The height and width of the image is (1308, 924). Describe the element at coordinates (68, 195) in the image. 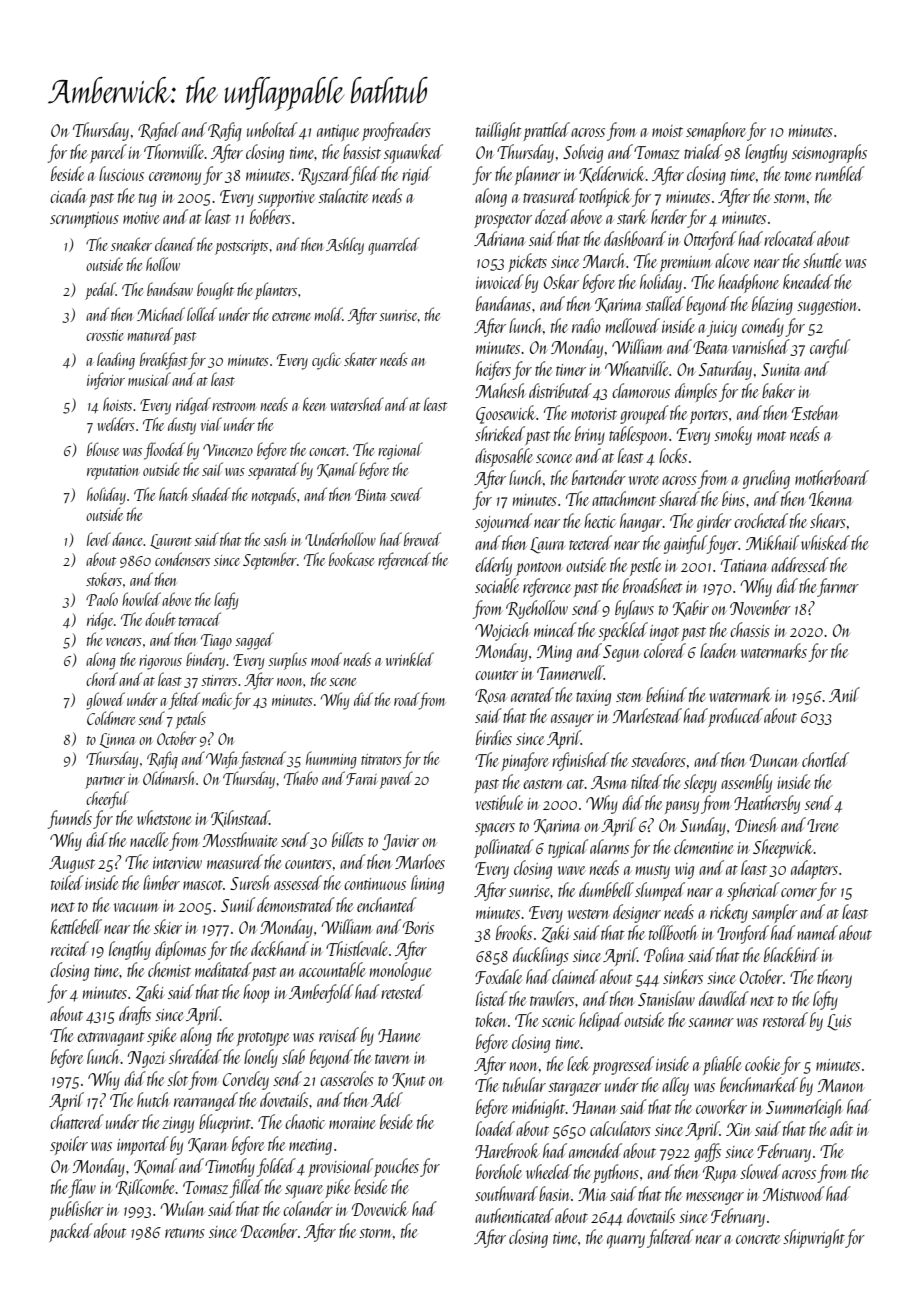

I see `cicada` at that location.
